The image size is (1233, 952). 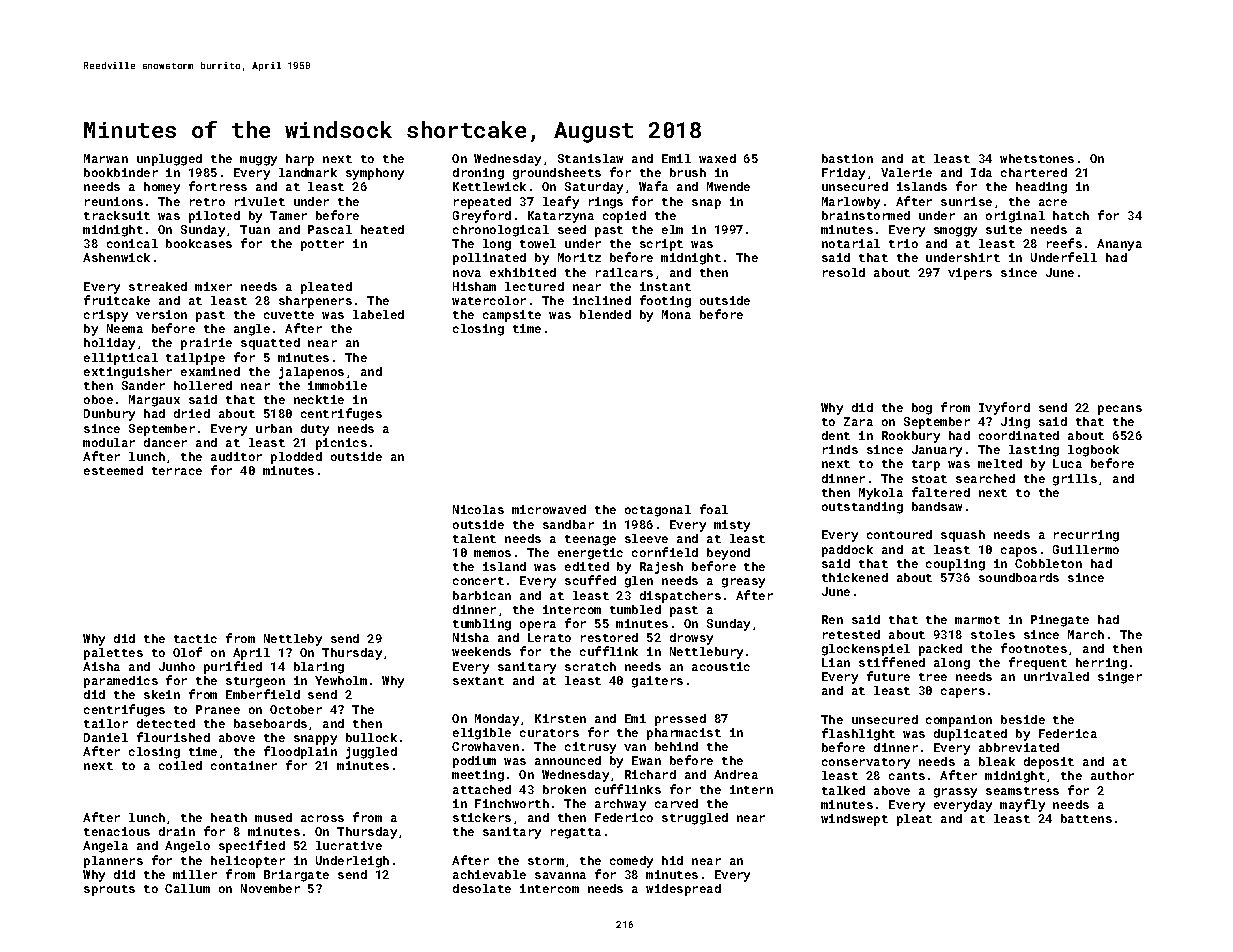 What do you see at coordinates (1068, 733) in the screenshot?
I see `Federica` at bounding box center [1068, 733].
